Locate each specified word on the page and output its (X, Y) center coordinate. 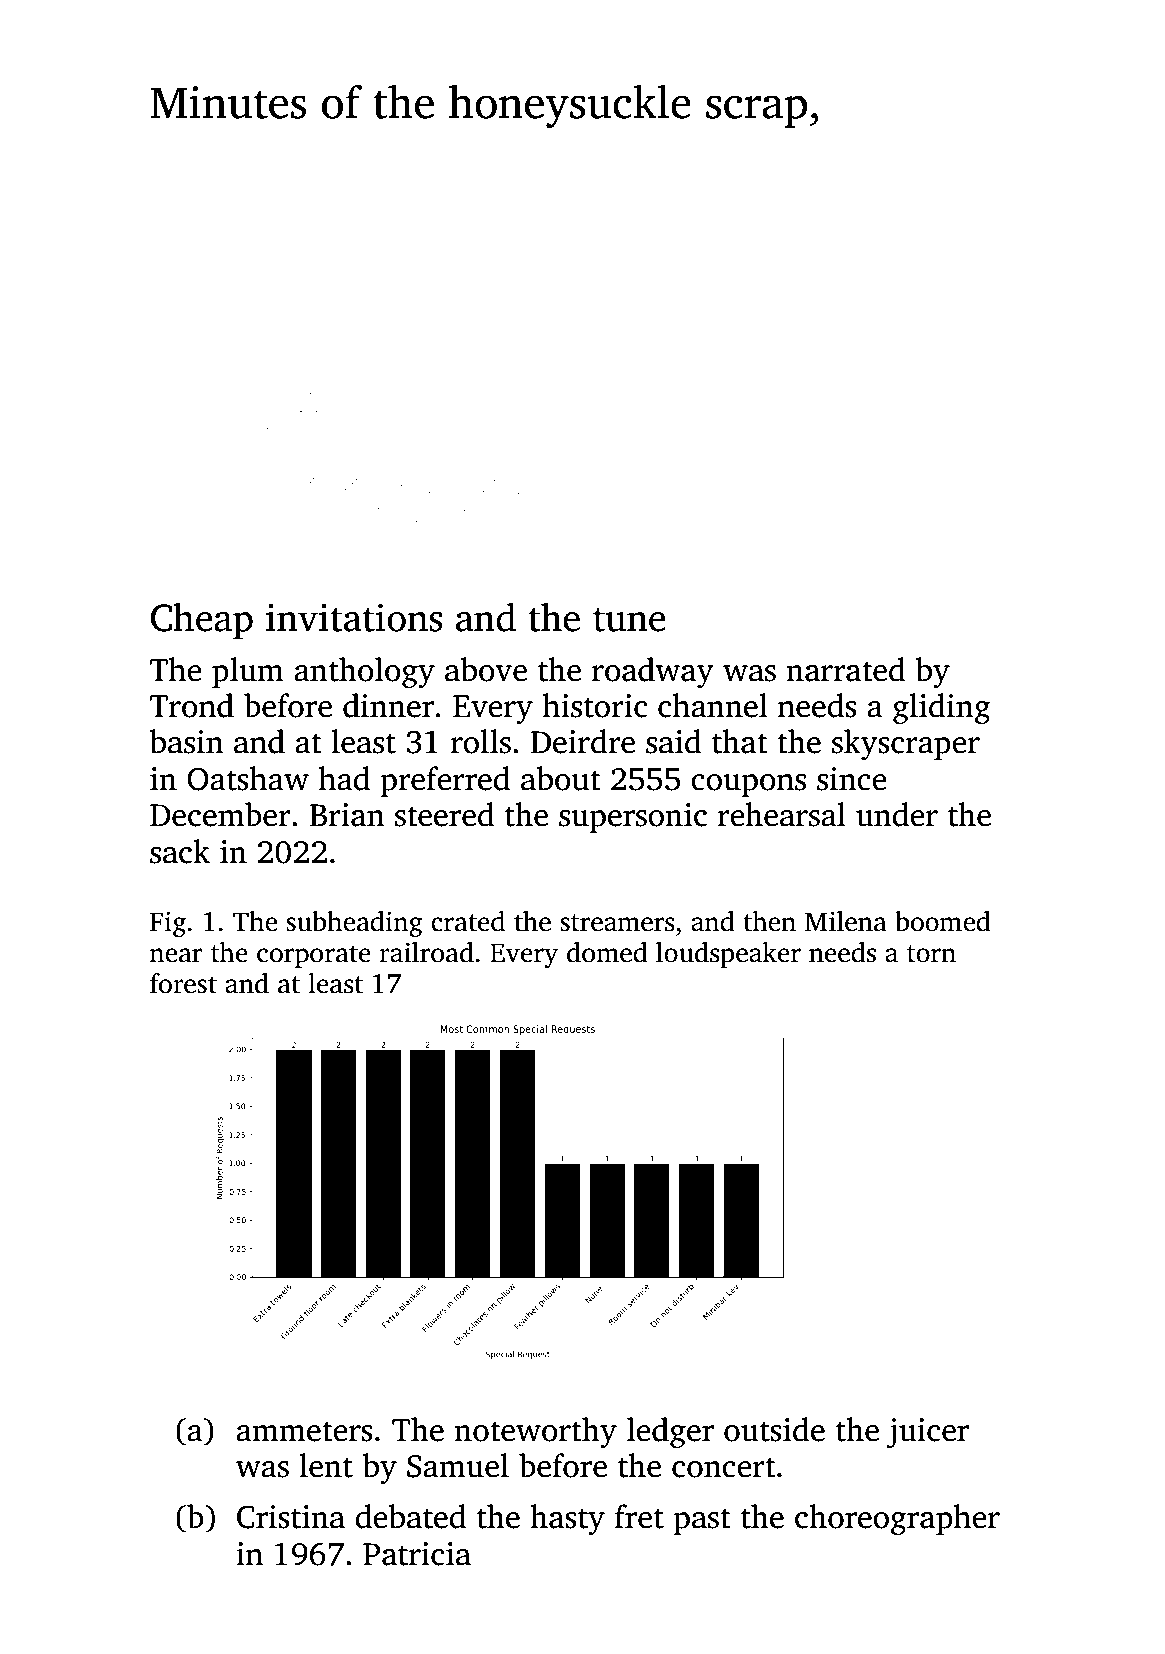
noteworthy (535, 1432)
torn (931, 954)
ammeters (304, 1431)
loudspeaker (728, 955)
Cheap (201, 621)
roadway (653, 672)
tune (629, 620)
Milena (846, 921)
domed (607, 952)
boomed (943, 921)
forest (183, 983)
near (176, 955)
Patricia (417, 1554)
